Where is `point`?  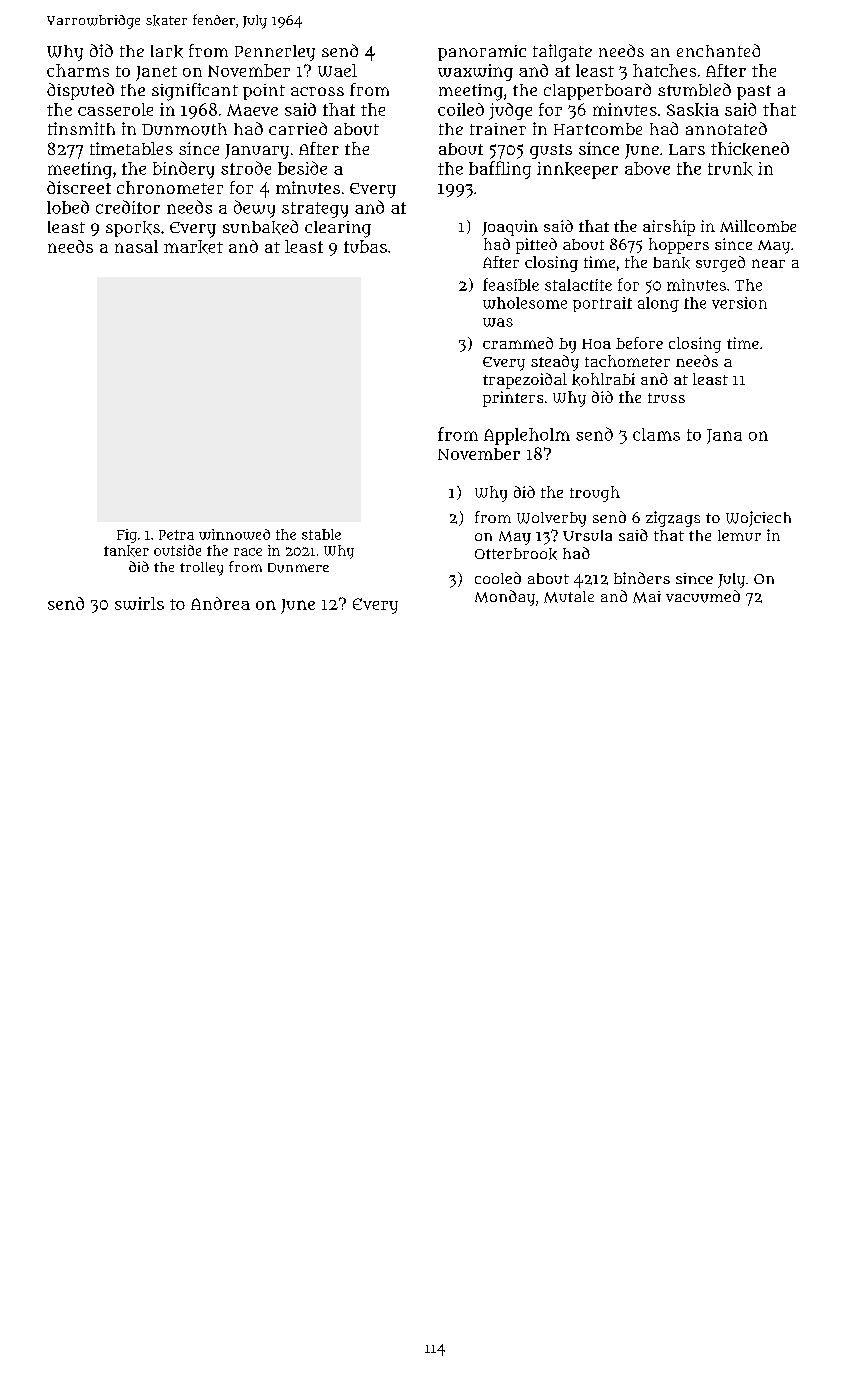
point is located at coordinates (264, 92).
